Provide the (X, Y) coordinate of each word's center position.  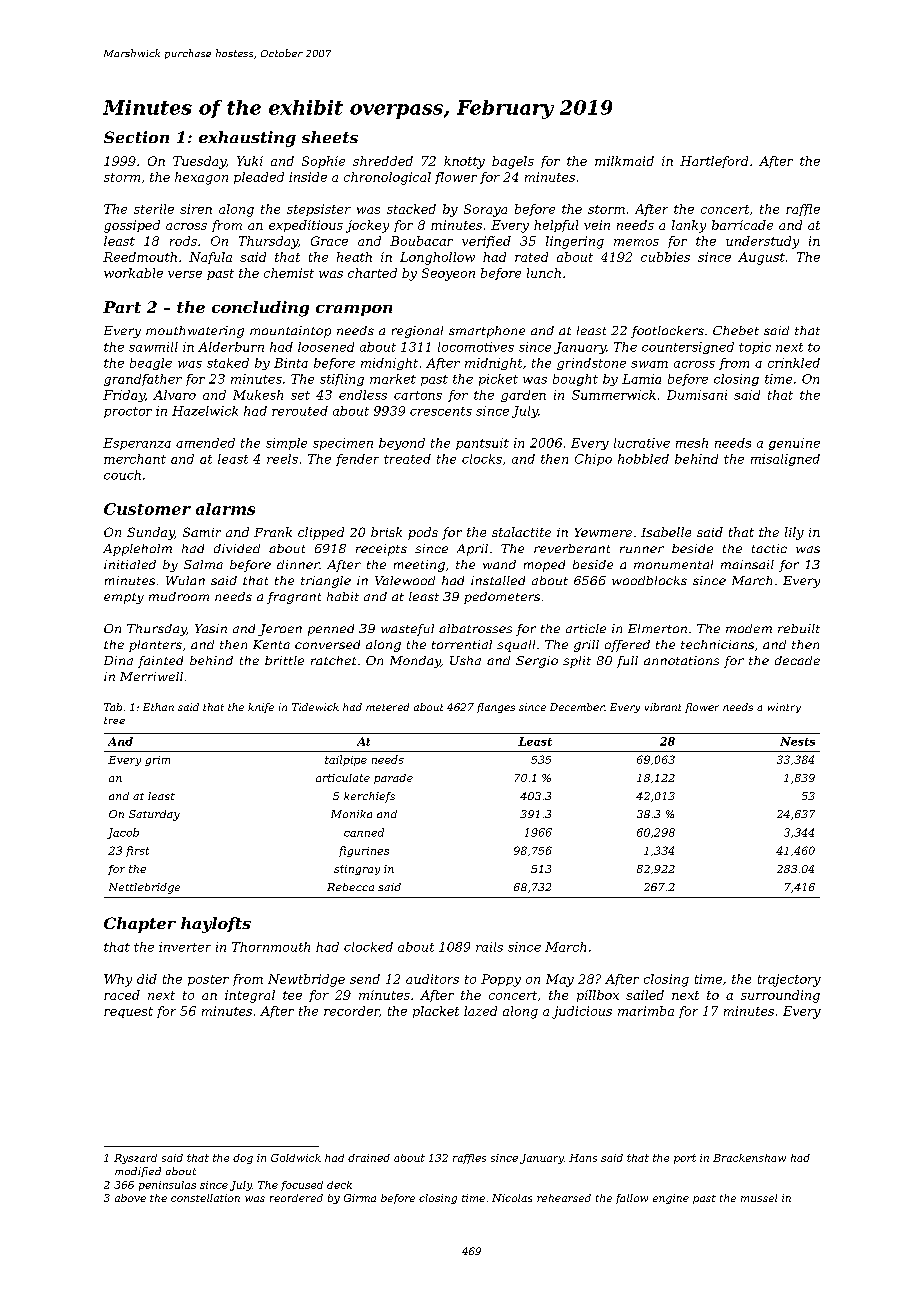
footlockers (667, 332)
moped (544, 566)
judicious (582, 1012)
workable (133, 273)
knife (261, 708)
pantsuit (482, 444)
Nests (797, 741)
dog (243, 1159)
